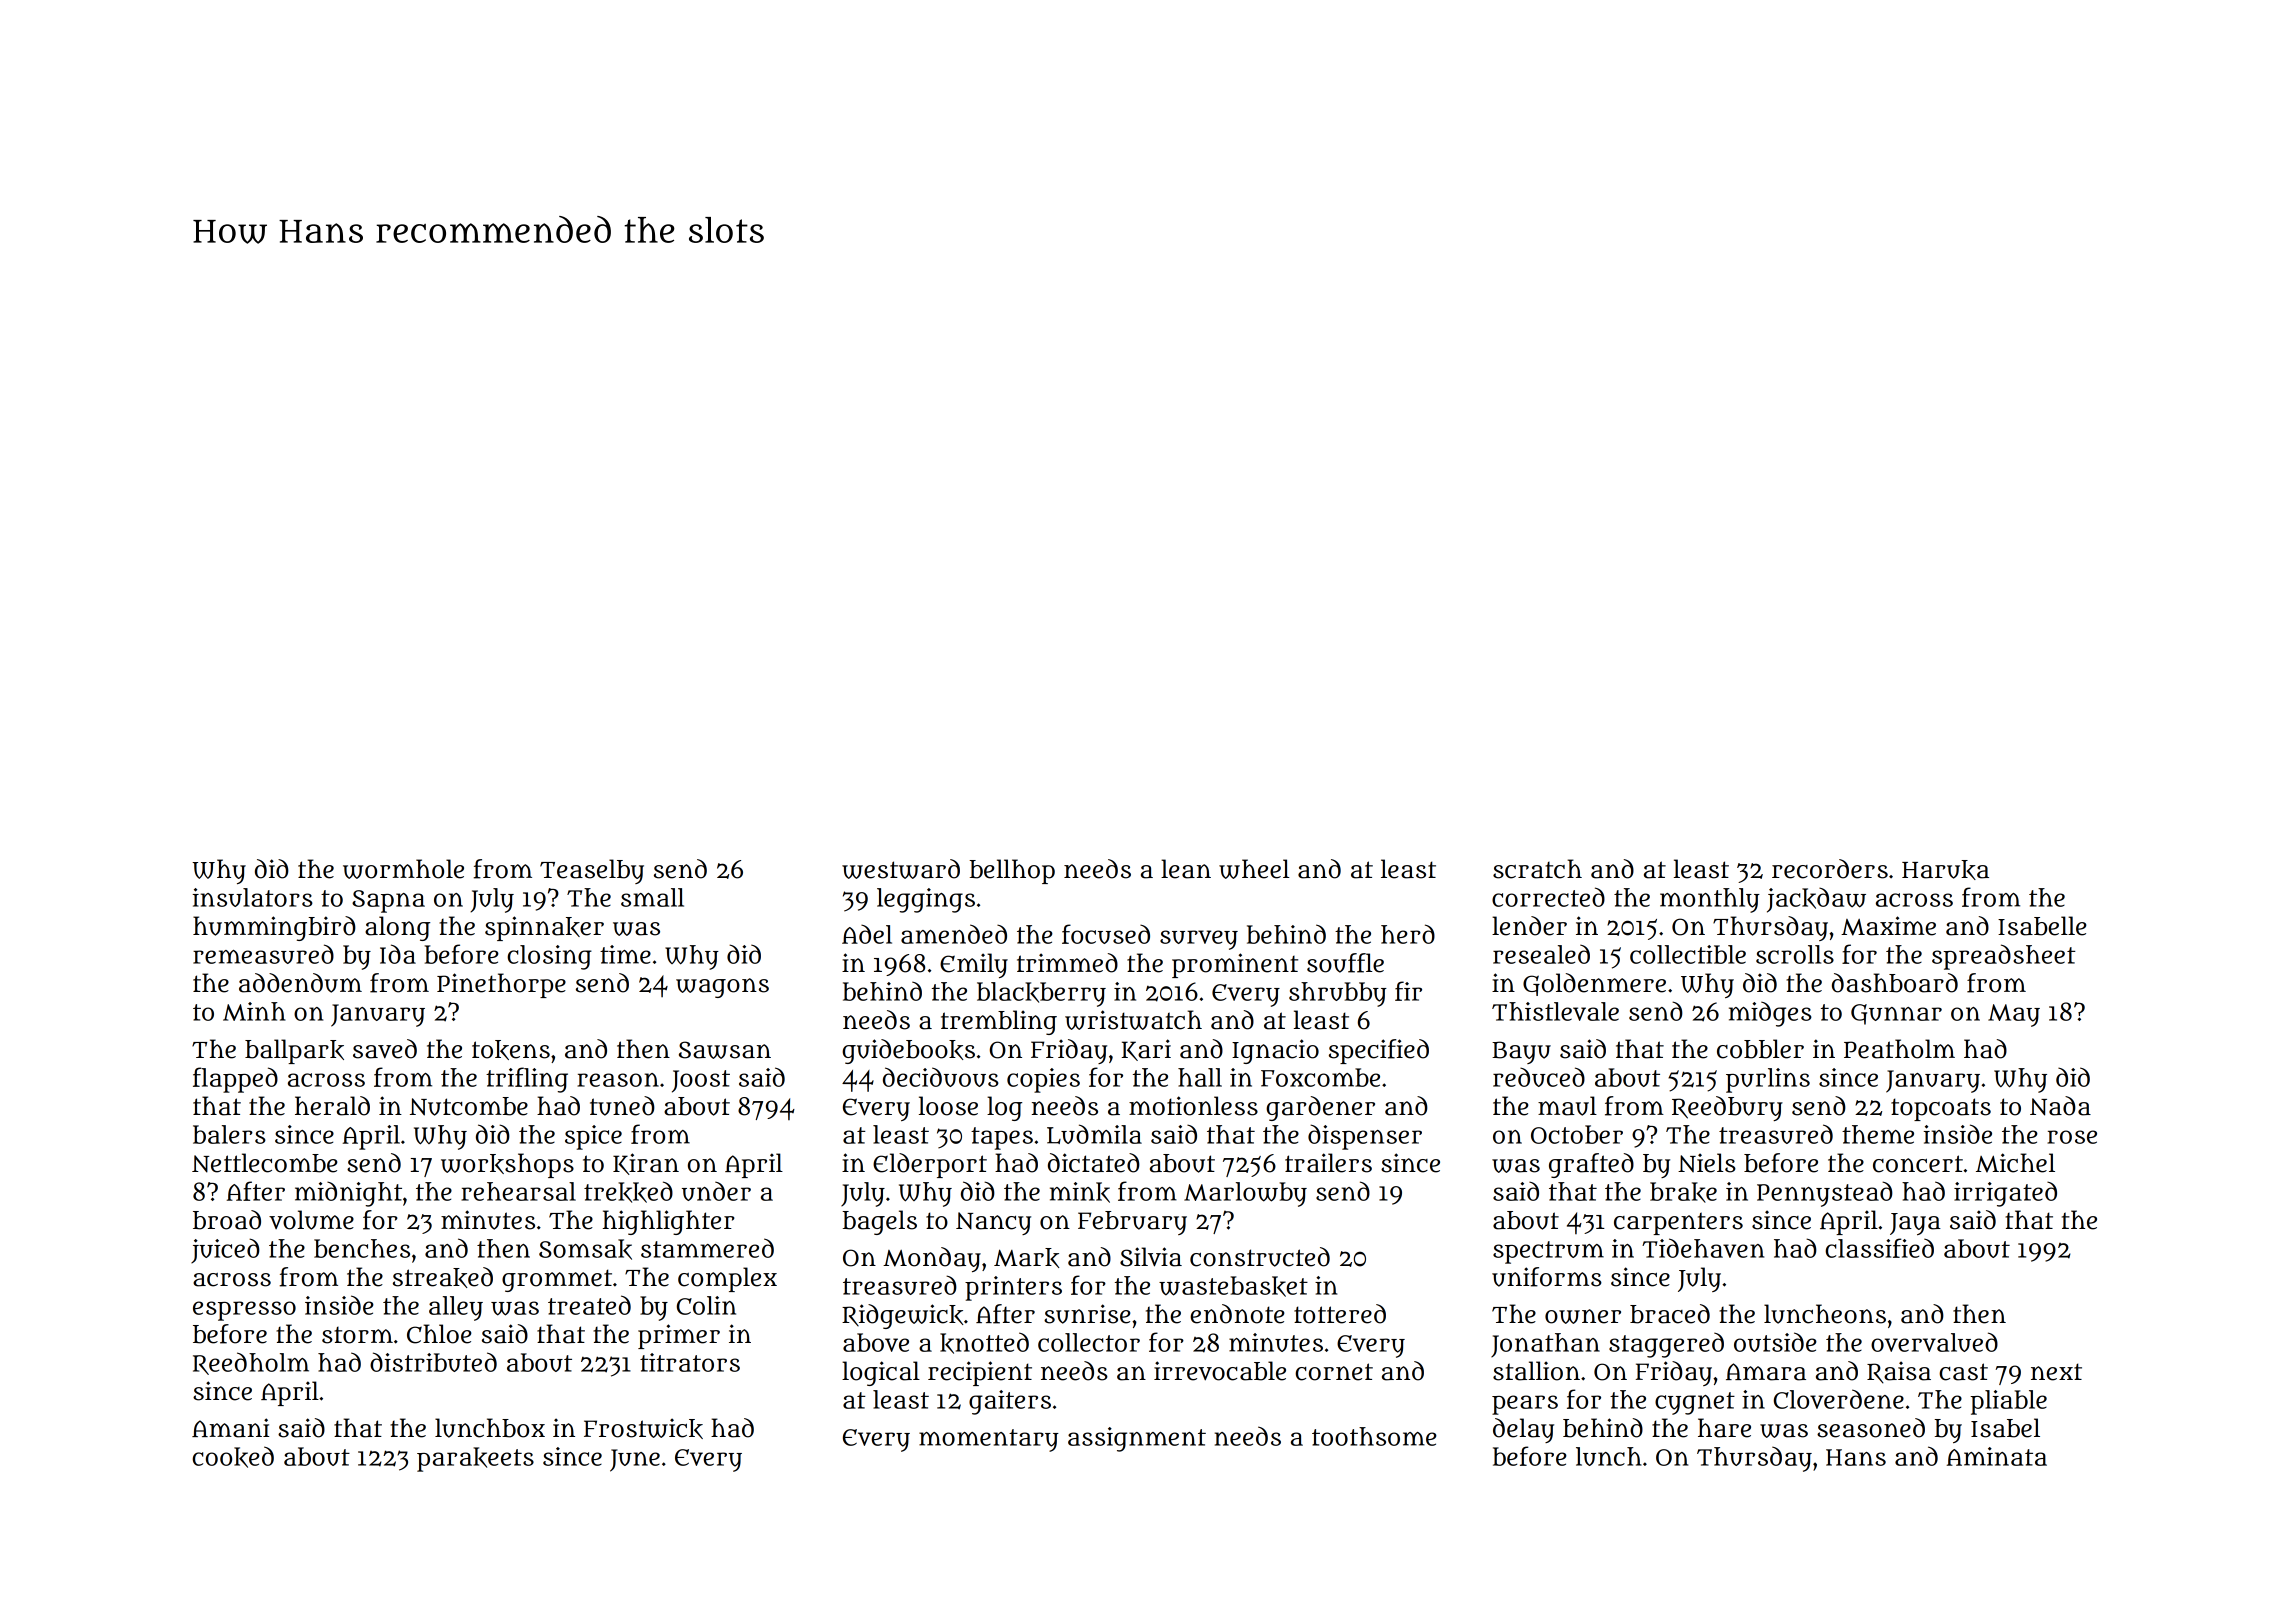 This screenshot has height=1620, width=2292. Describe the element at coordinates (235, 1080) in the screenshot. I see `flapped` at that location.
